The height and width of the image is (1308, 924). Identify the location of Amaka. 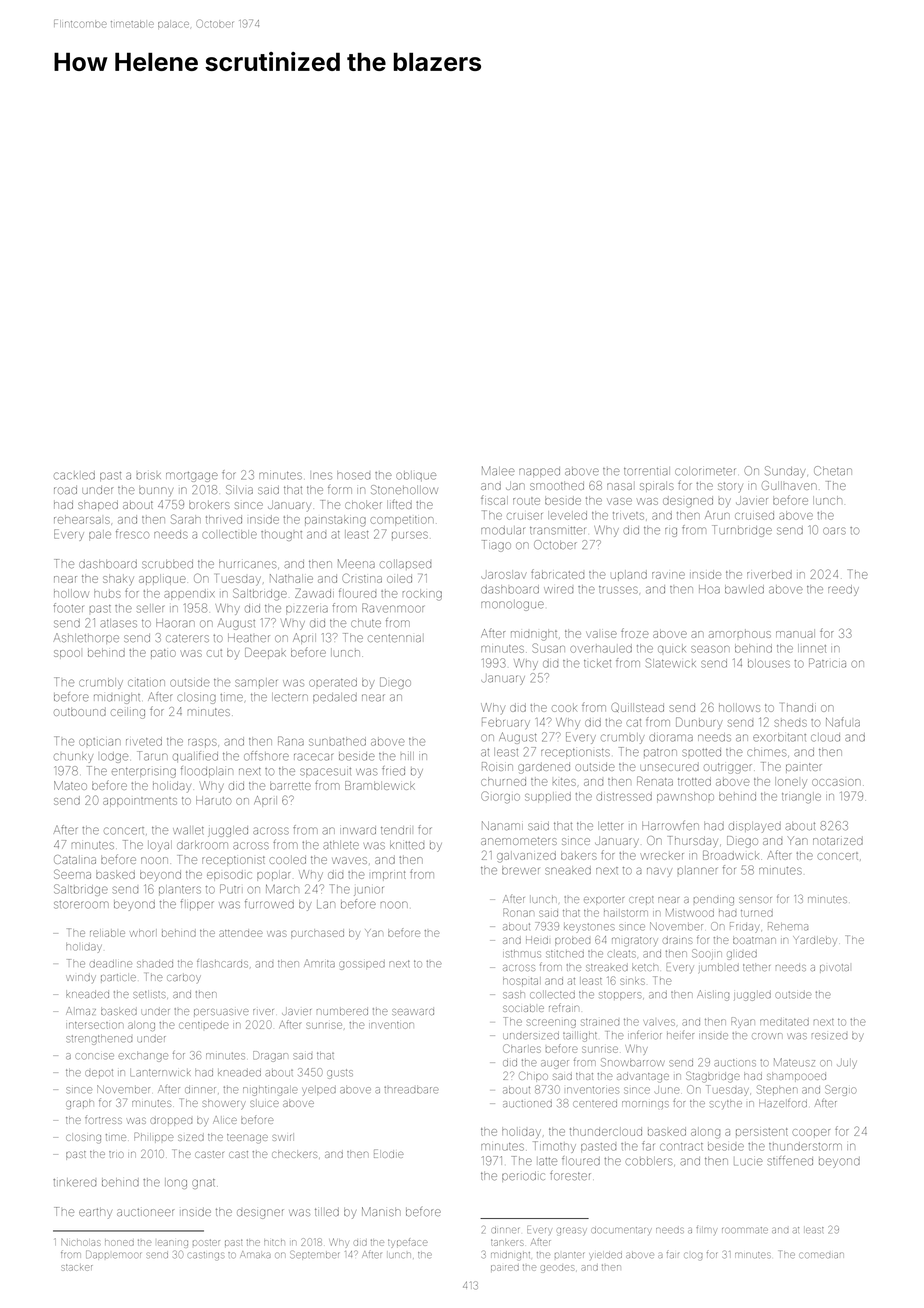
(255, 1254).
